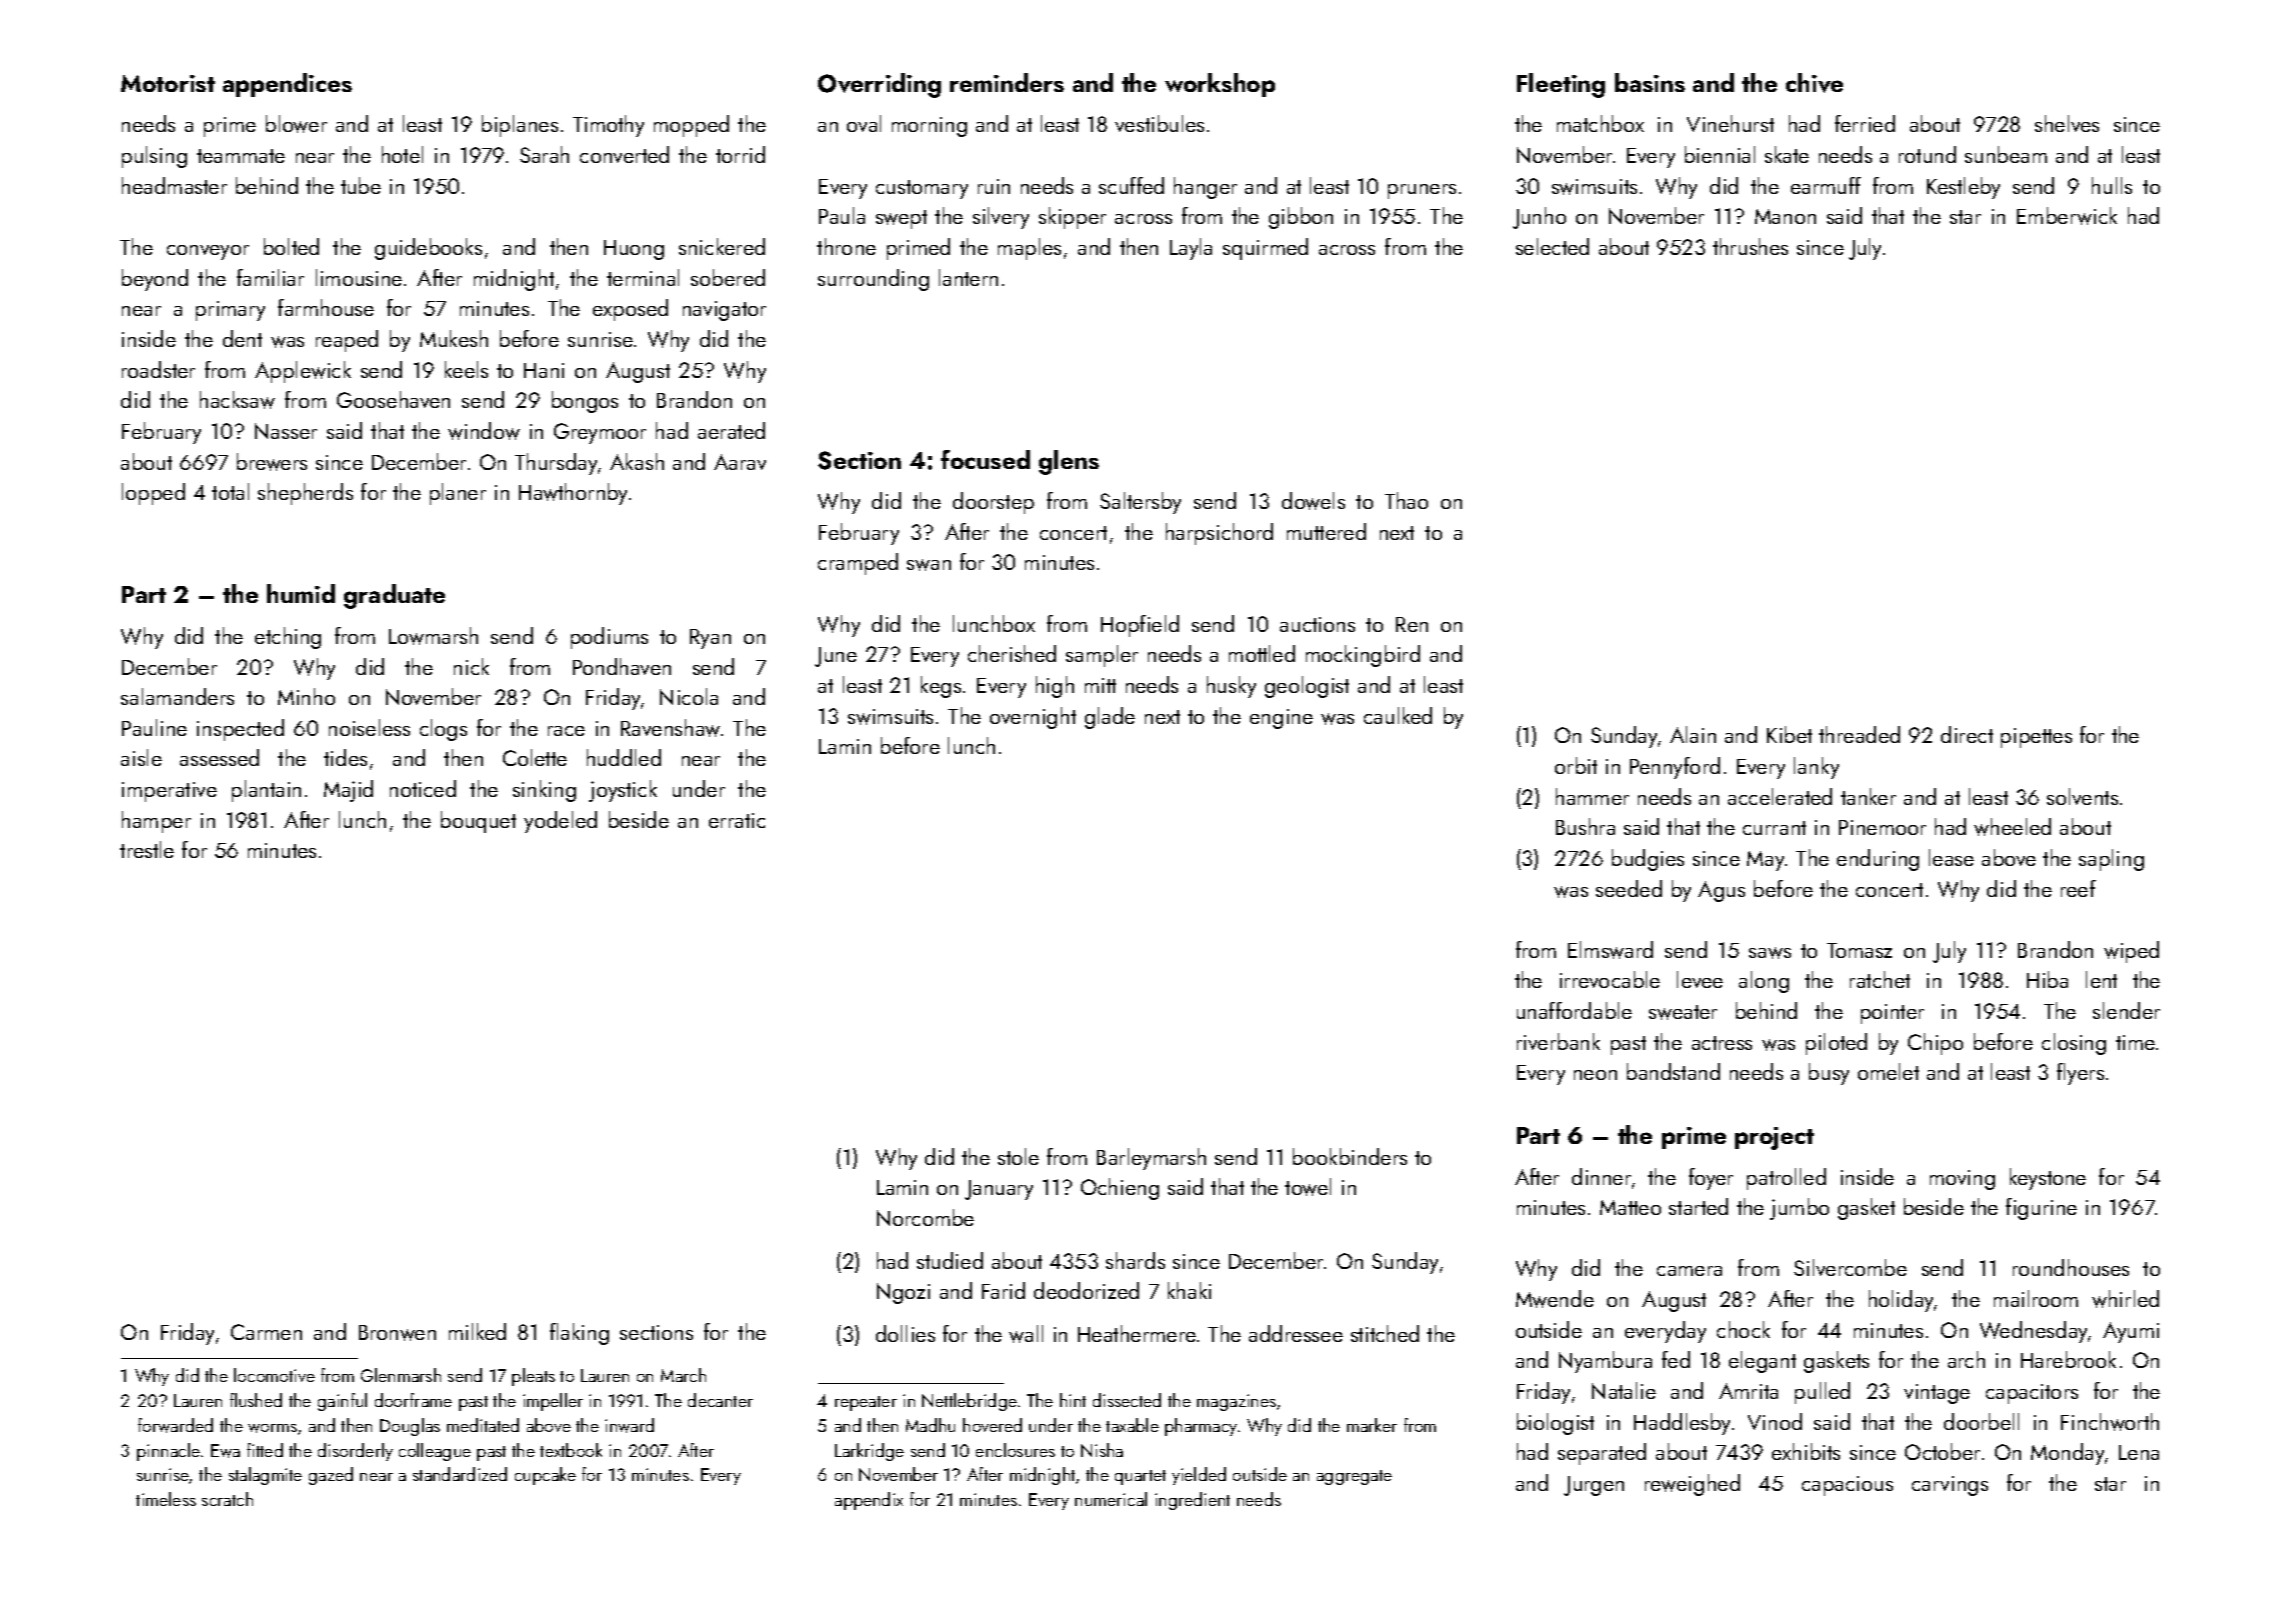  Describe the element at coordinates (1574, 1010) in the page. I see `unaffordable` at that location.
